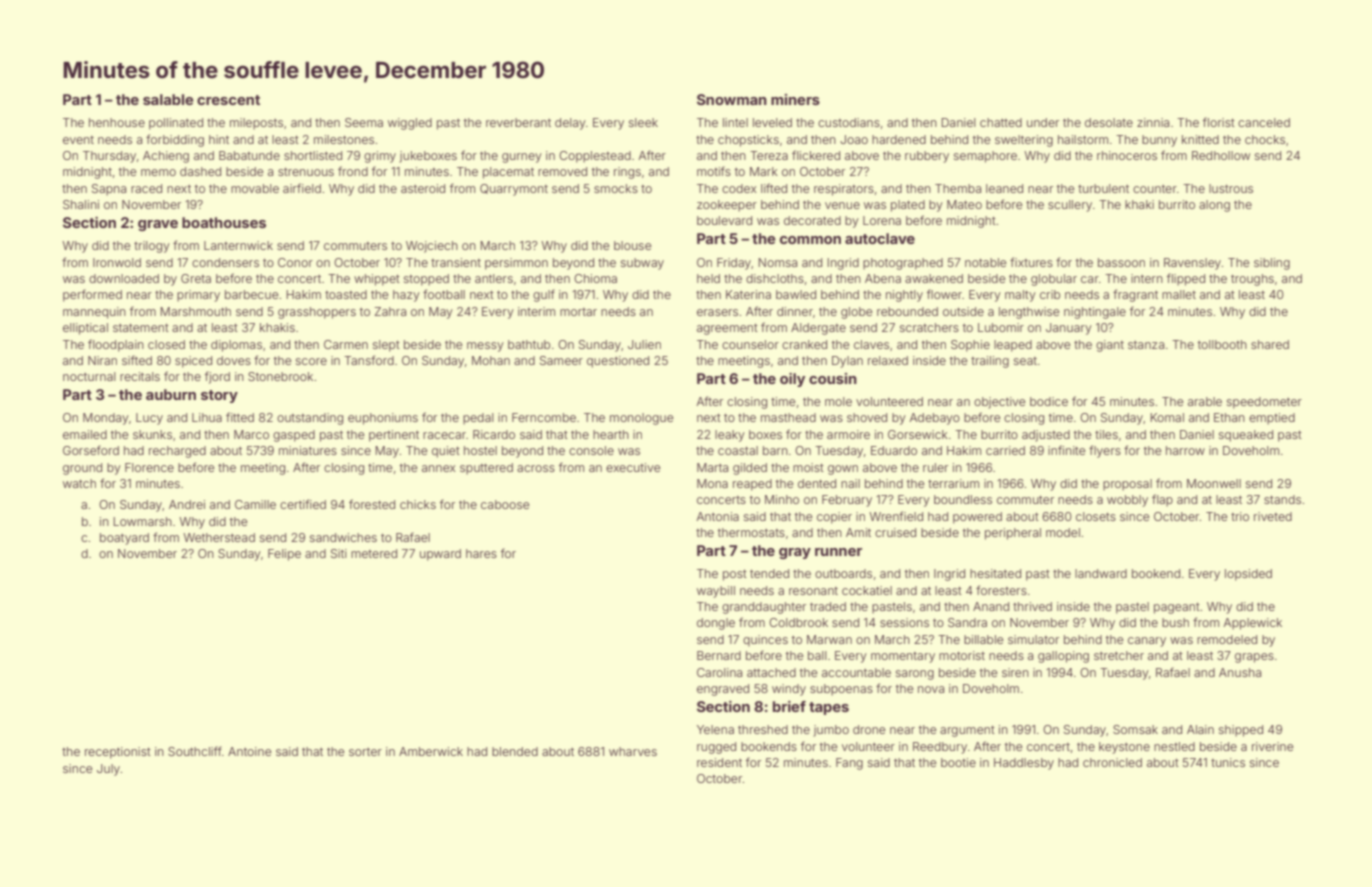  What do you see at coordinates (1043, 122) in the screenshot?
I see `under` at bounding box center [1043, 122].
